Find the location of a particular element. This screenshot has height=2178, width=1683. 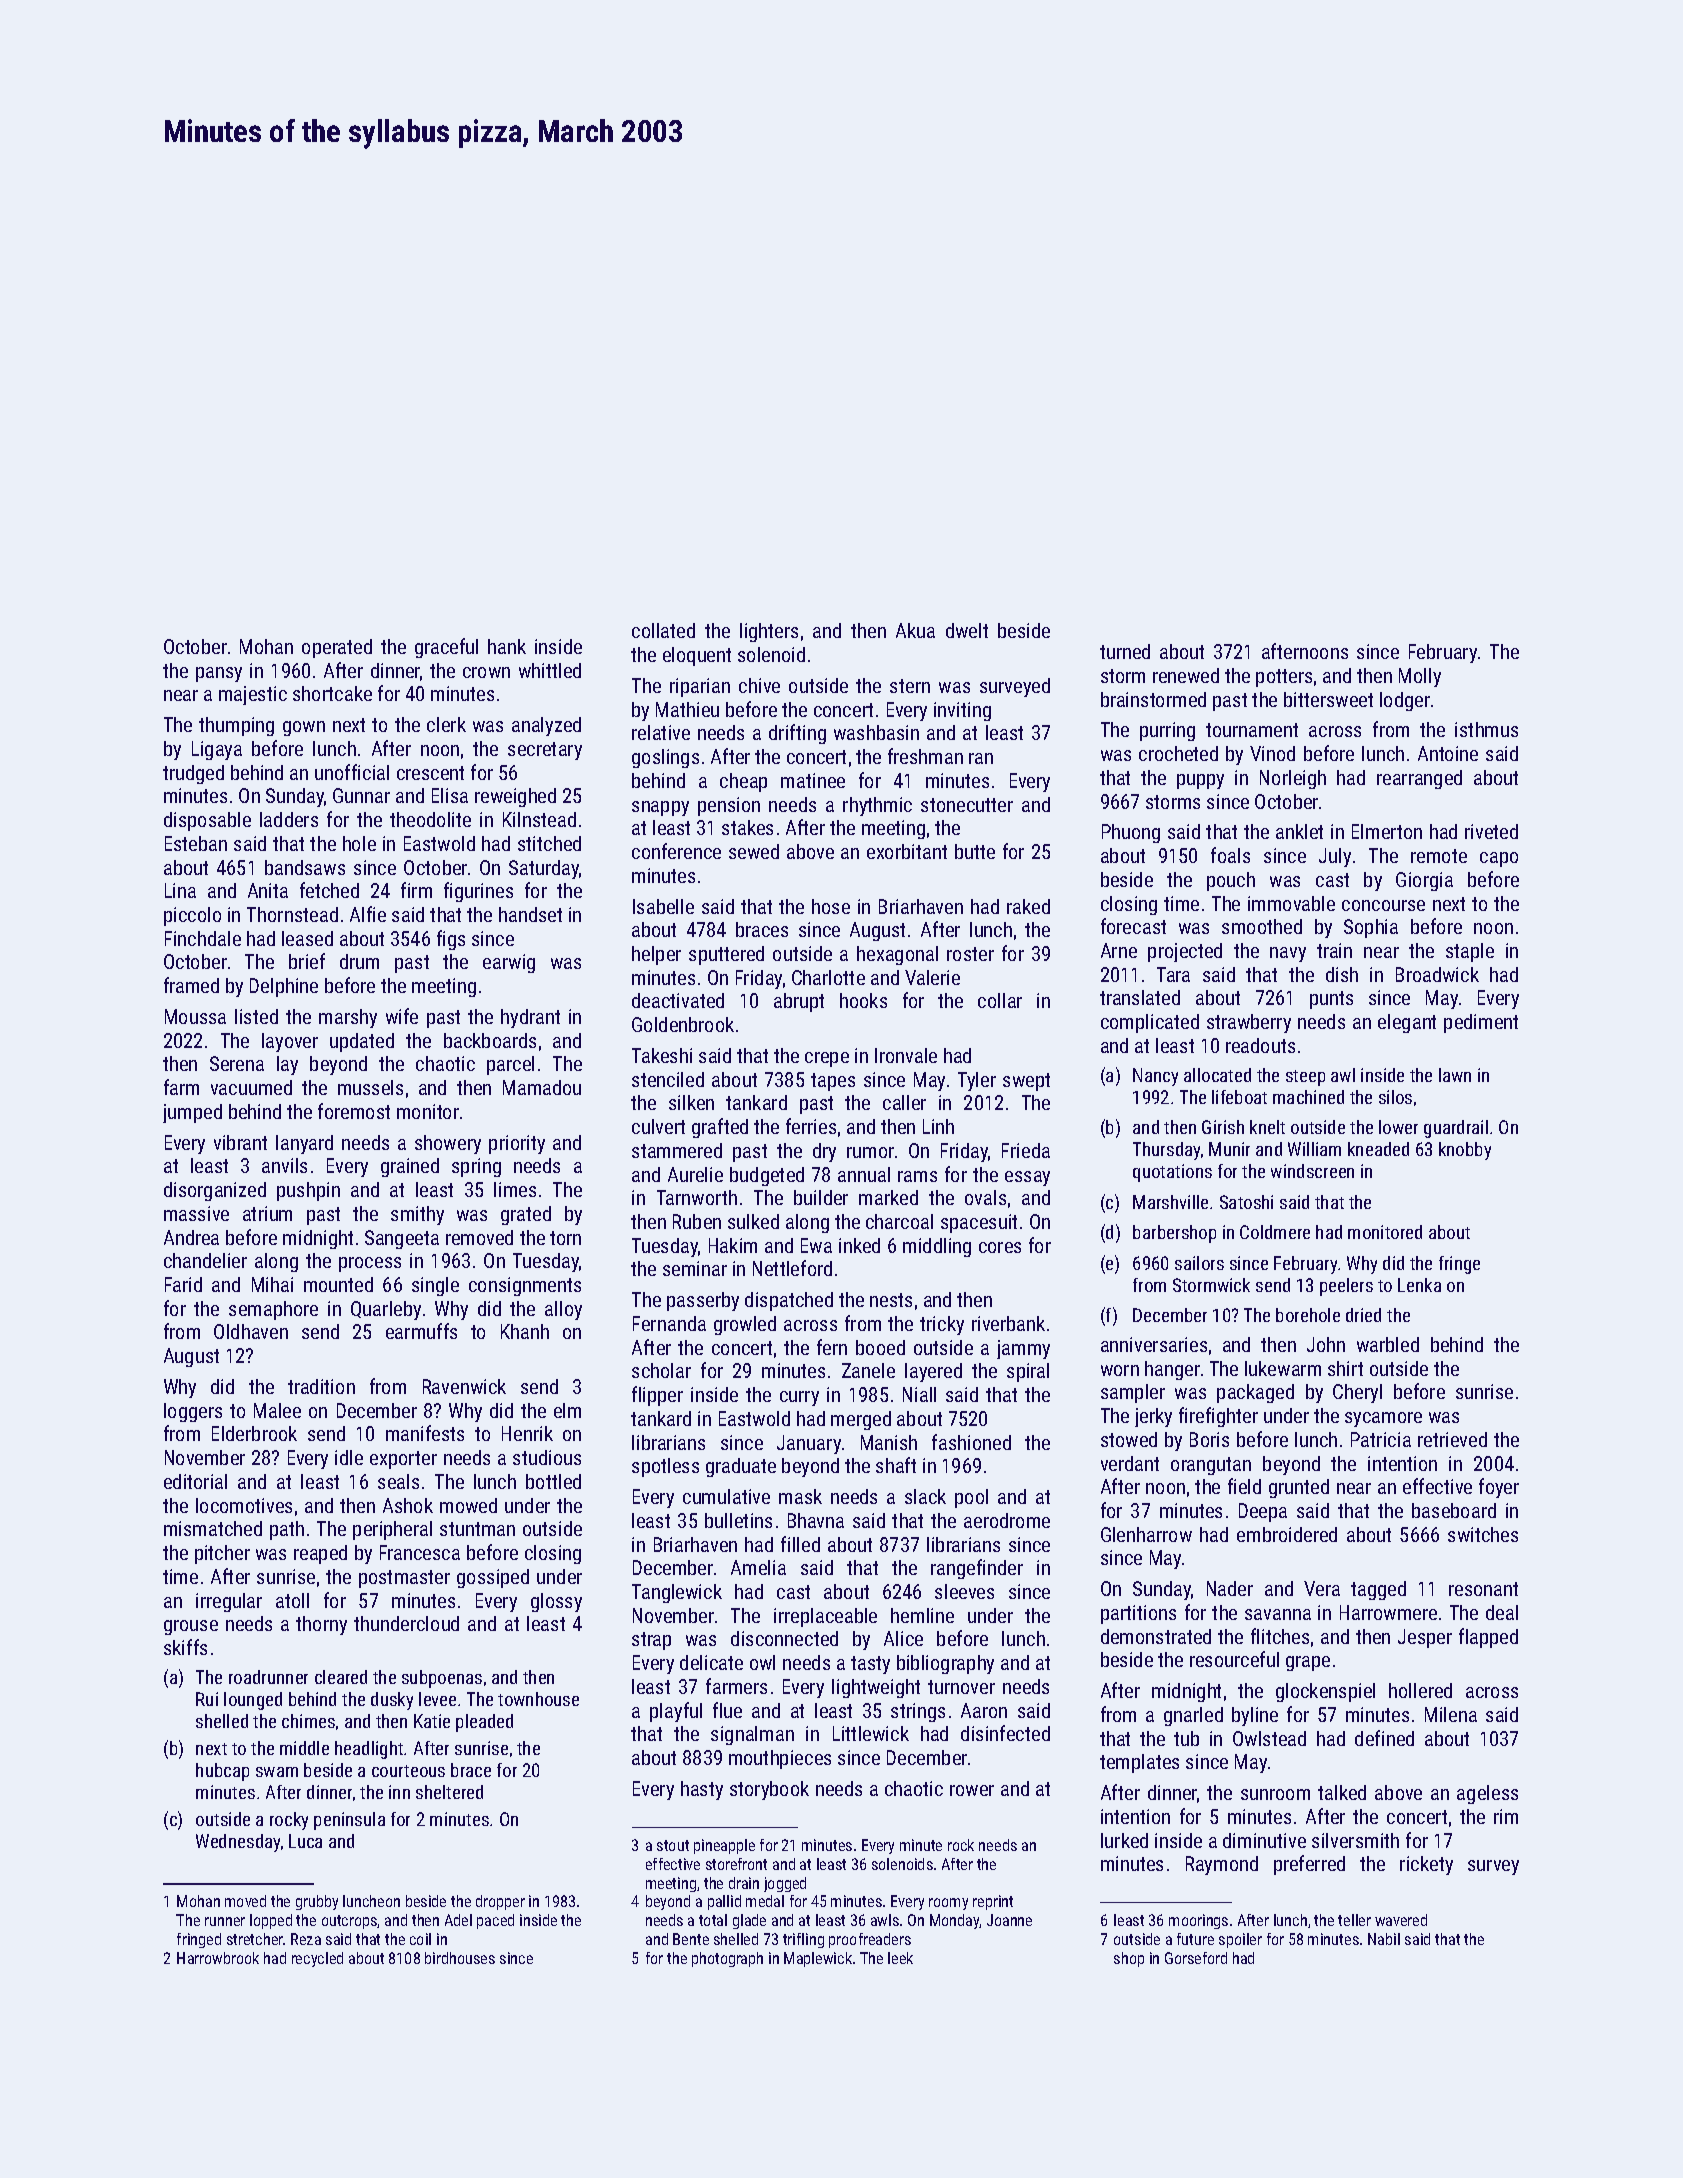

Molly is located at coordinates (1420, 677).
